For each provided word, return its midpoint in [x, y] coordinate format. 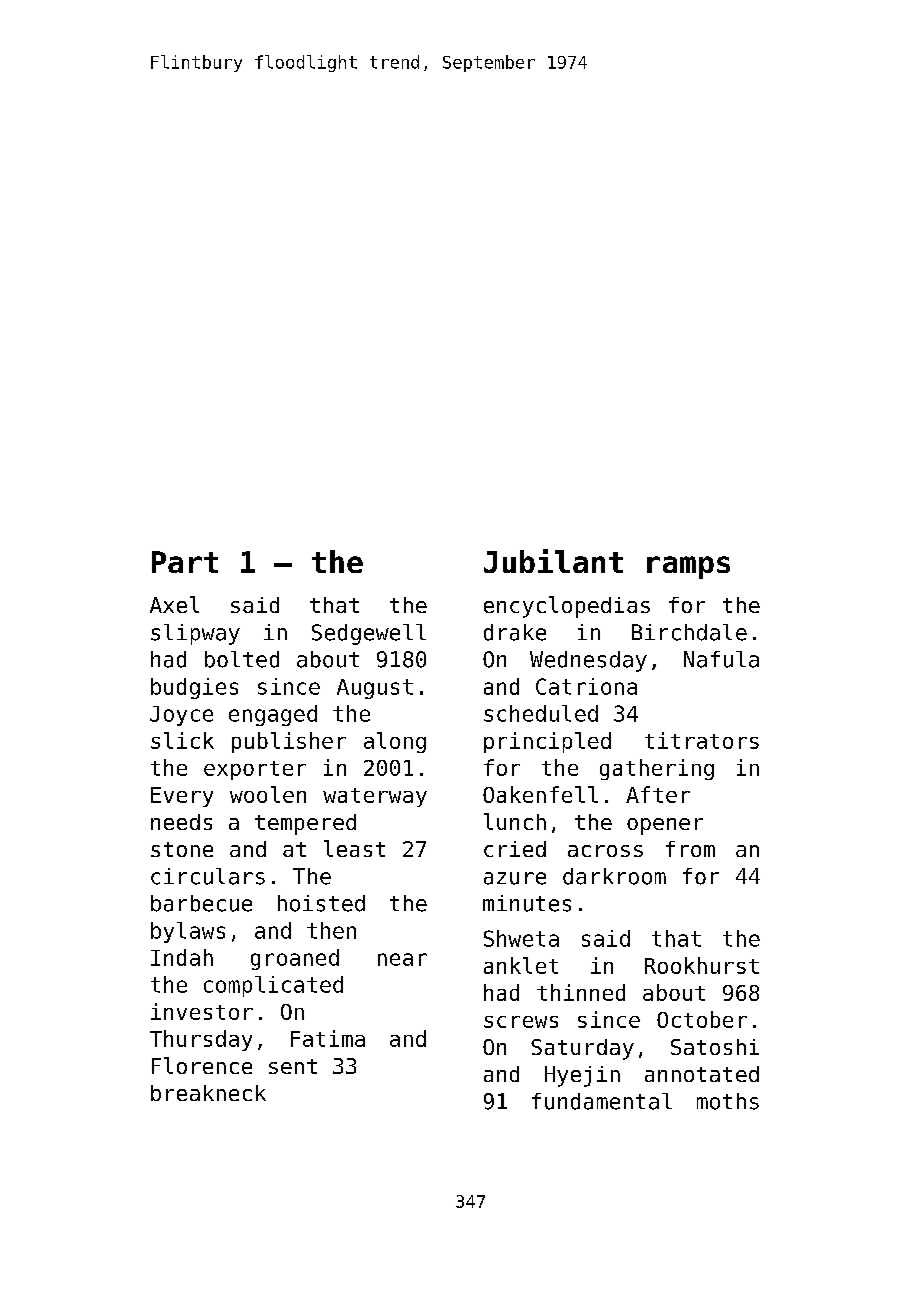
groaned [295, 959]
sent [293, 1066]
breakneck [208, 1093]
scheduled [541, 713]
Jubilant [553, 561]
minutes [527, 903]
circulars [208, 876]
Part [185, 562]
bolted [242, 659]
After [658, 794]
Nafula [721, 659]
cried [515, 849]
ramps [688, 567]
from [690, 849]
